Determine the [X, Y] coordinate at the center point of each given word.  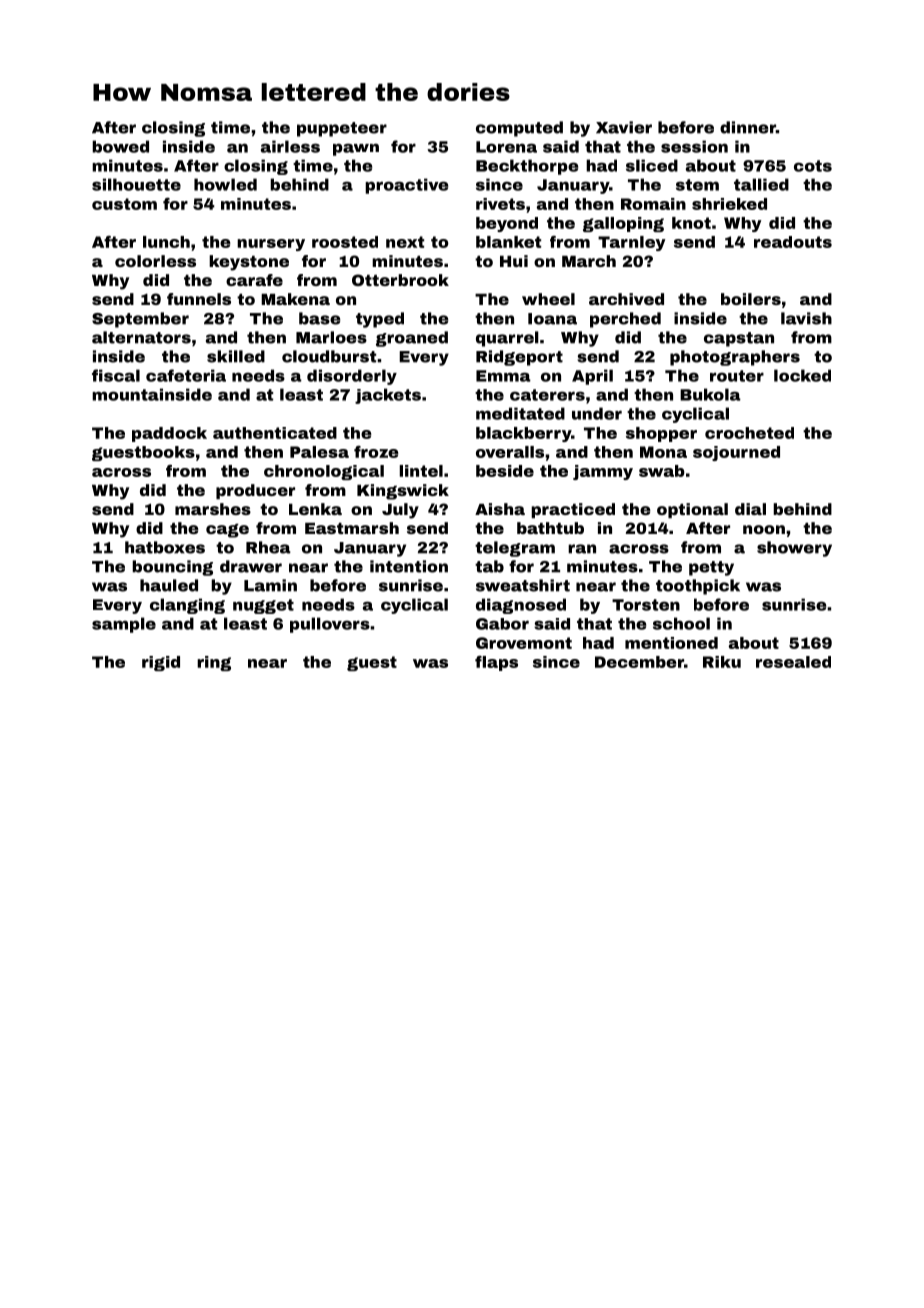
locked [802, 375]
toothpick [698, 587]
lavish [806, 318]
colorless [155, 261]
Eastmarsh [352, 528]
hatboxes [165, 547]
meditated [520, 413]
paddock [169, 434]
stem [697, 185]
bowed [120, 146]
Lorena [506, 147]
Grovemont [524, 643]
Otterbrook [400, 280]
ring [214, 663]
